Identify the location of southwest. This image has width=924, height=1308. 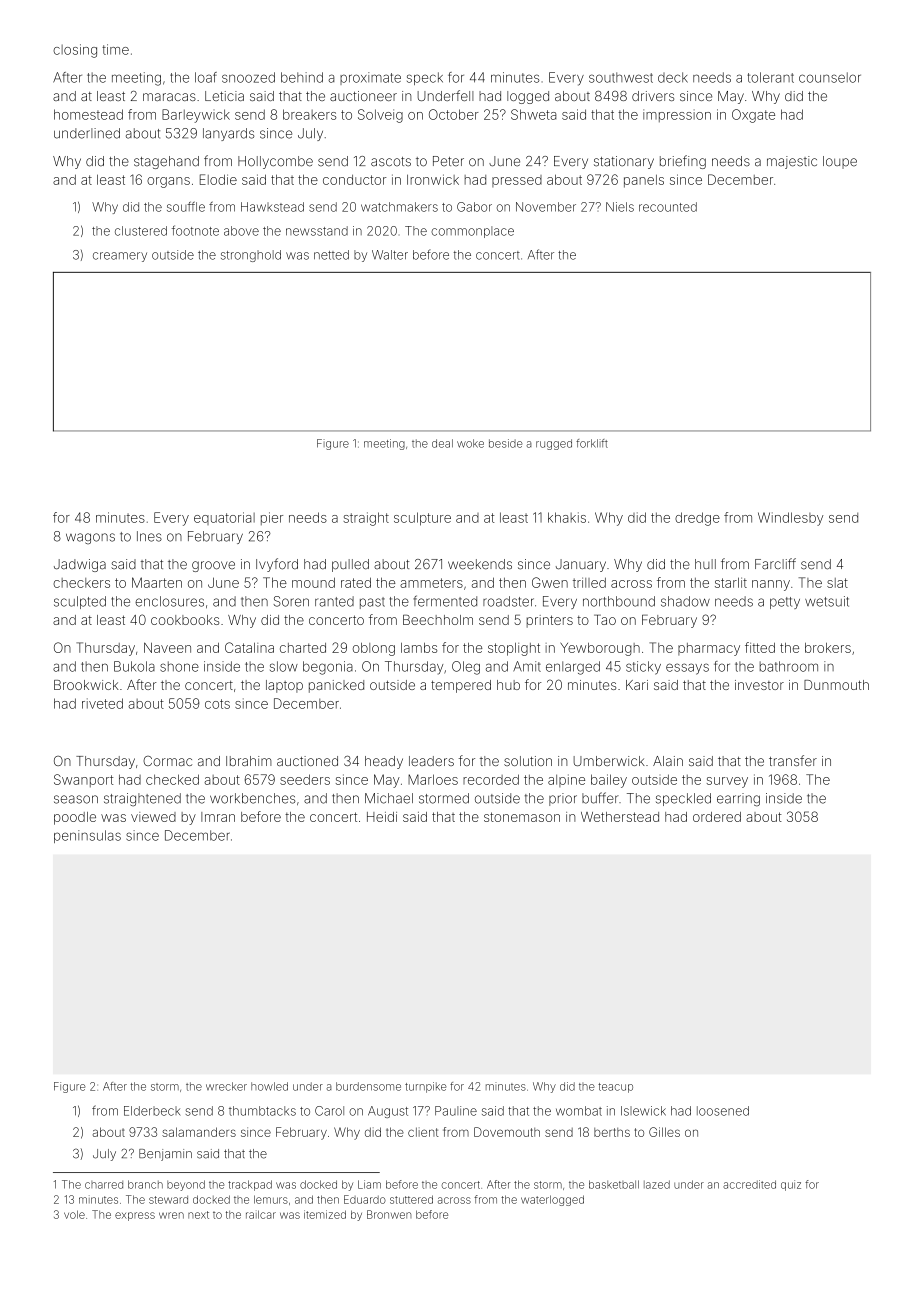
(621, 77).
